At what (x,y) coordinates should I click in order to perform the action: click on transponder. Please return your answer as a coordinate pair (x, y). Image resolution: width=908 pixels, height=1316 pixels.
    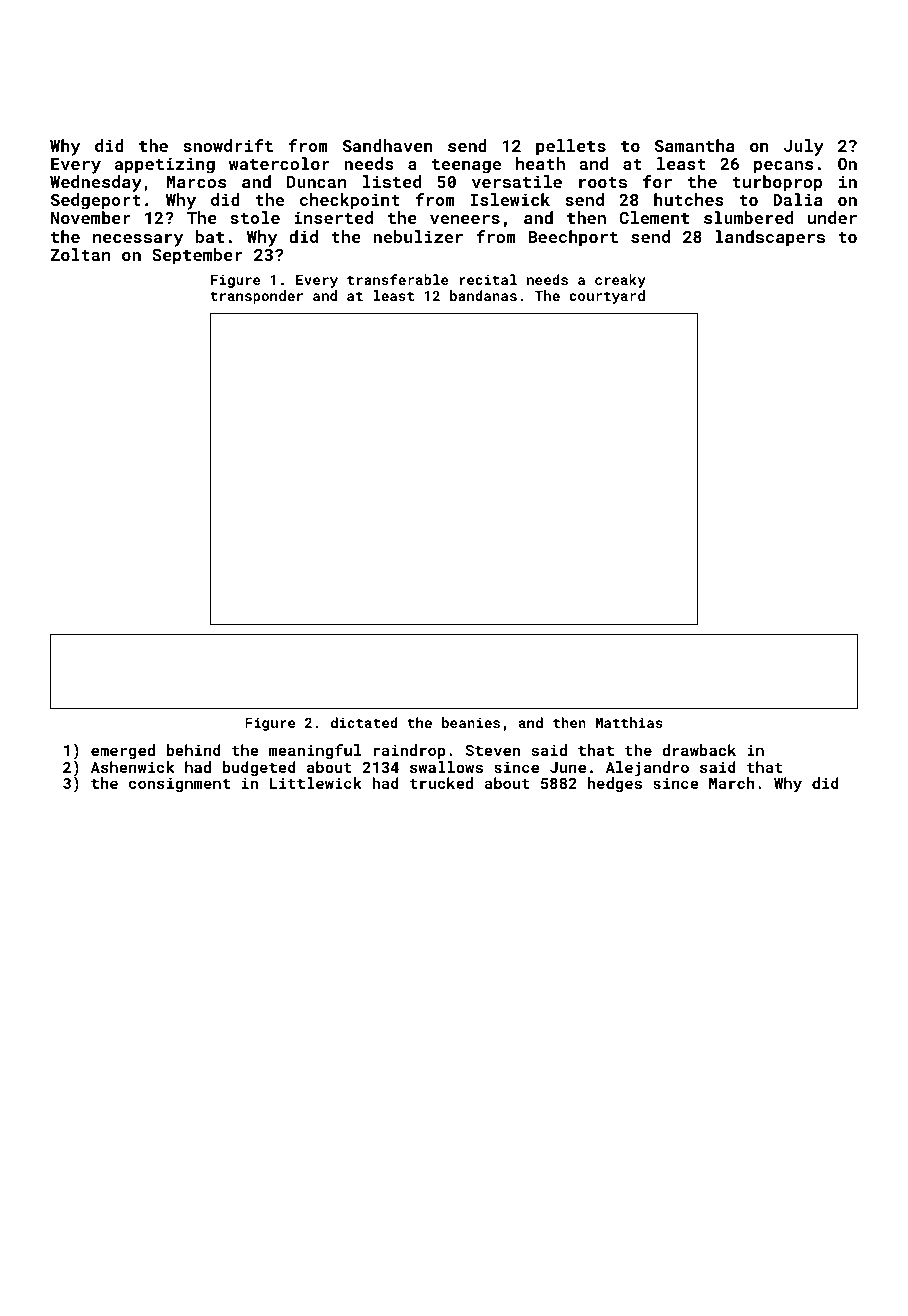
    Looking at the image, I should click on (256, 297).
